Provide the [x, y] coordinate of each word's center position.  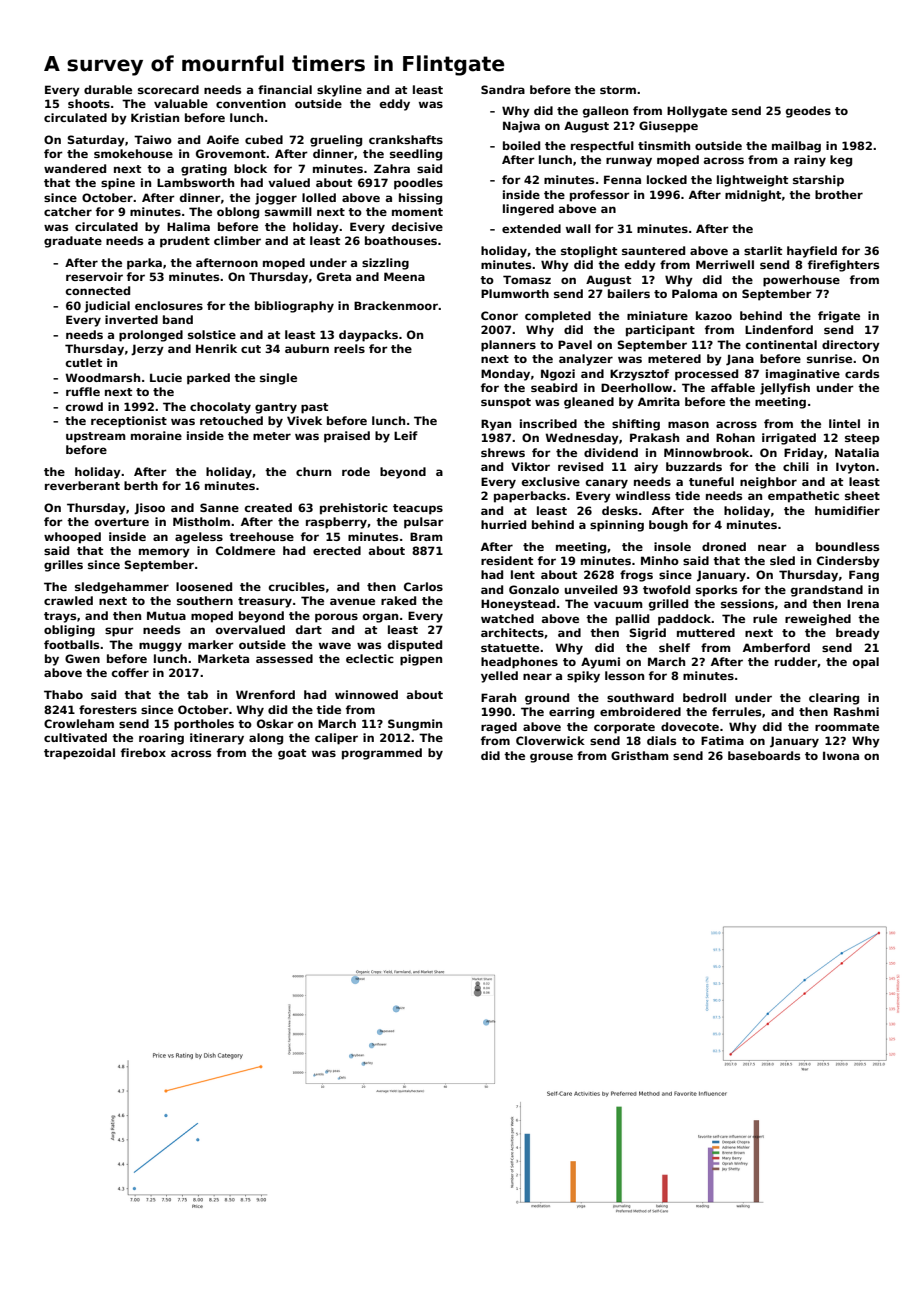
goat [292, 754]
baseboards [764, 755]
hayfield [812, 252]
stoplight [589, 252]
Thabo [63, 694]
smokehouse [133, 153]
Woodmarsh [102, 377]
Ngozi [558, 375]
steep [862, 439]
